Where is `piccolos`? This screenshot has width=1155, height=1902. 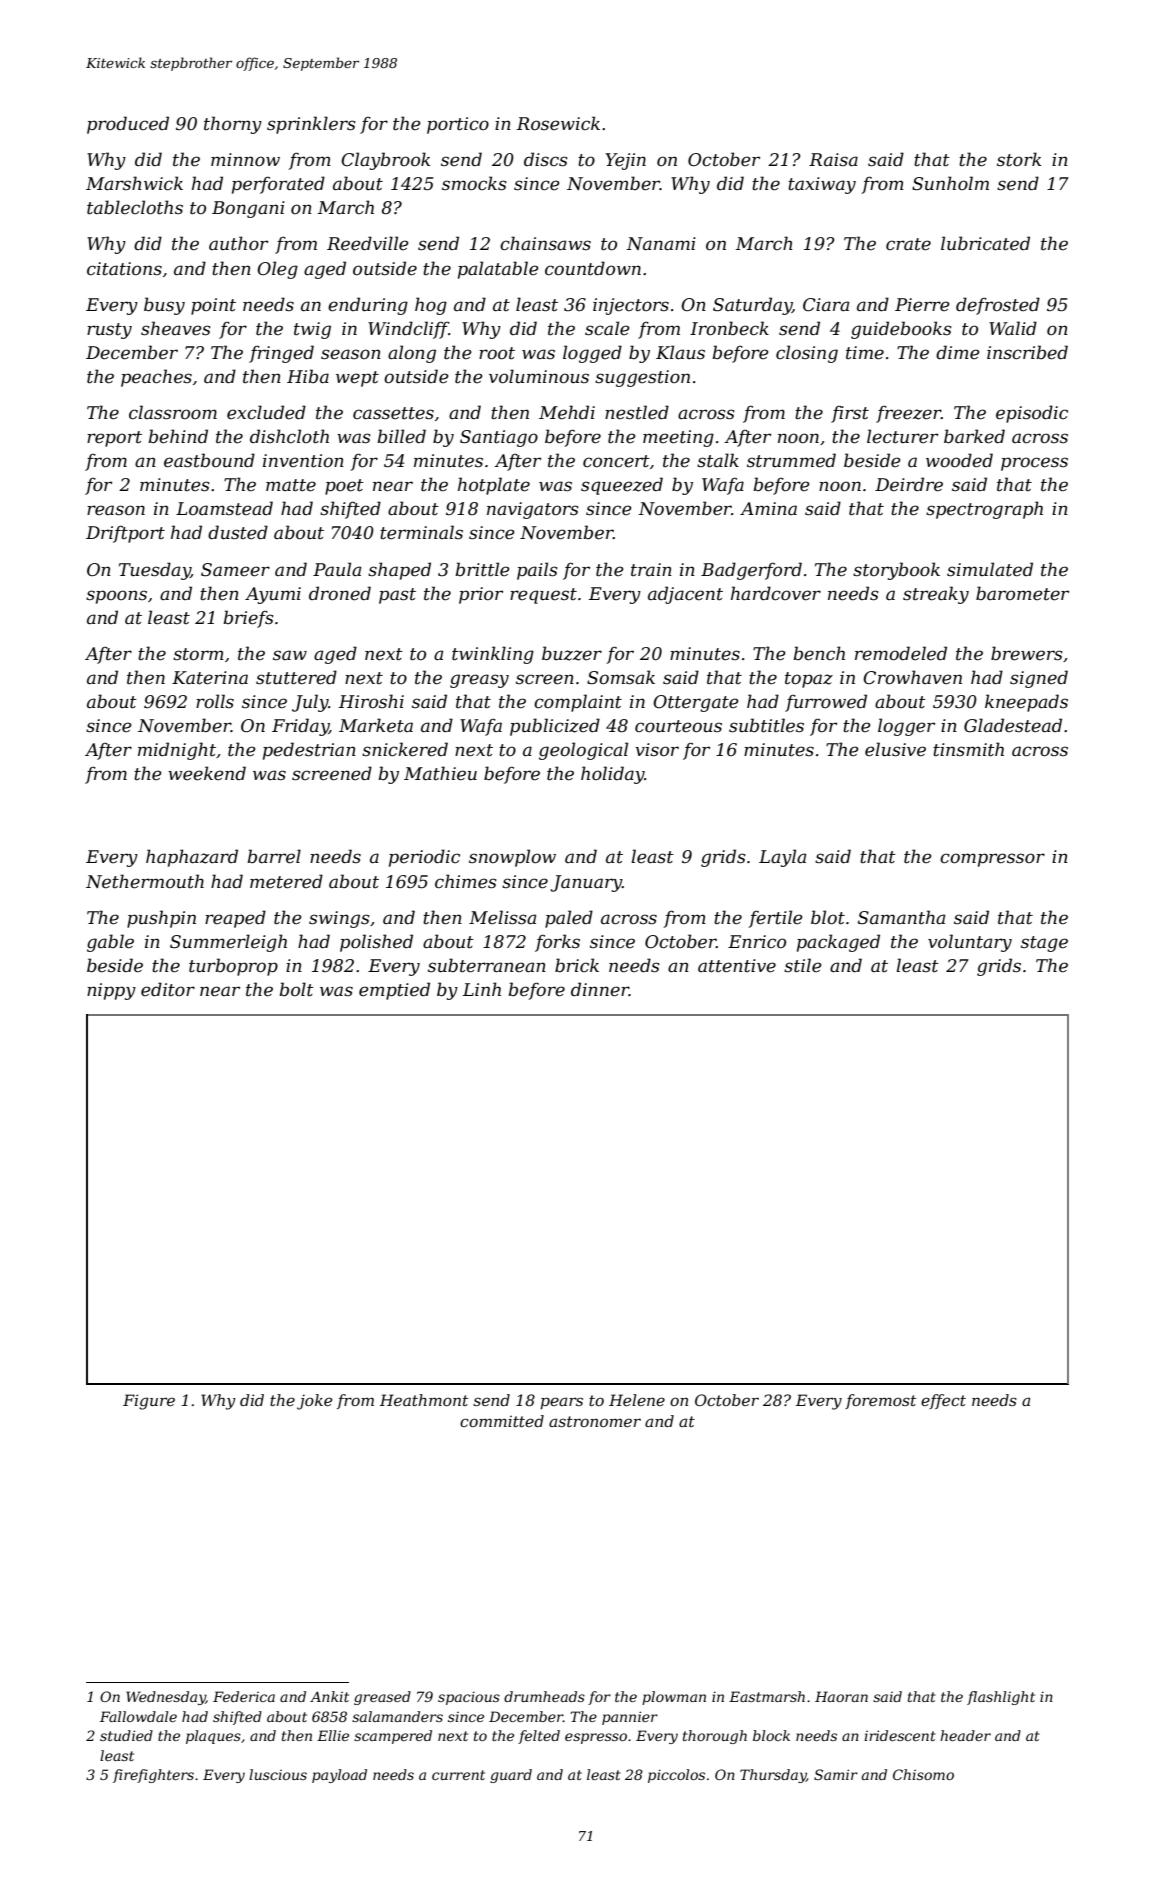 piccolos is located at coordinates (676, 1776).
